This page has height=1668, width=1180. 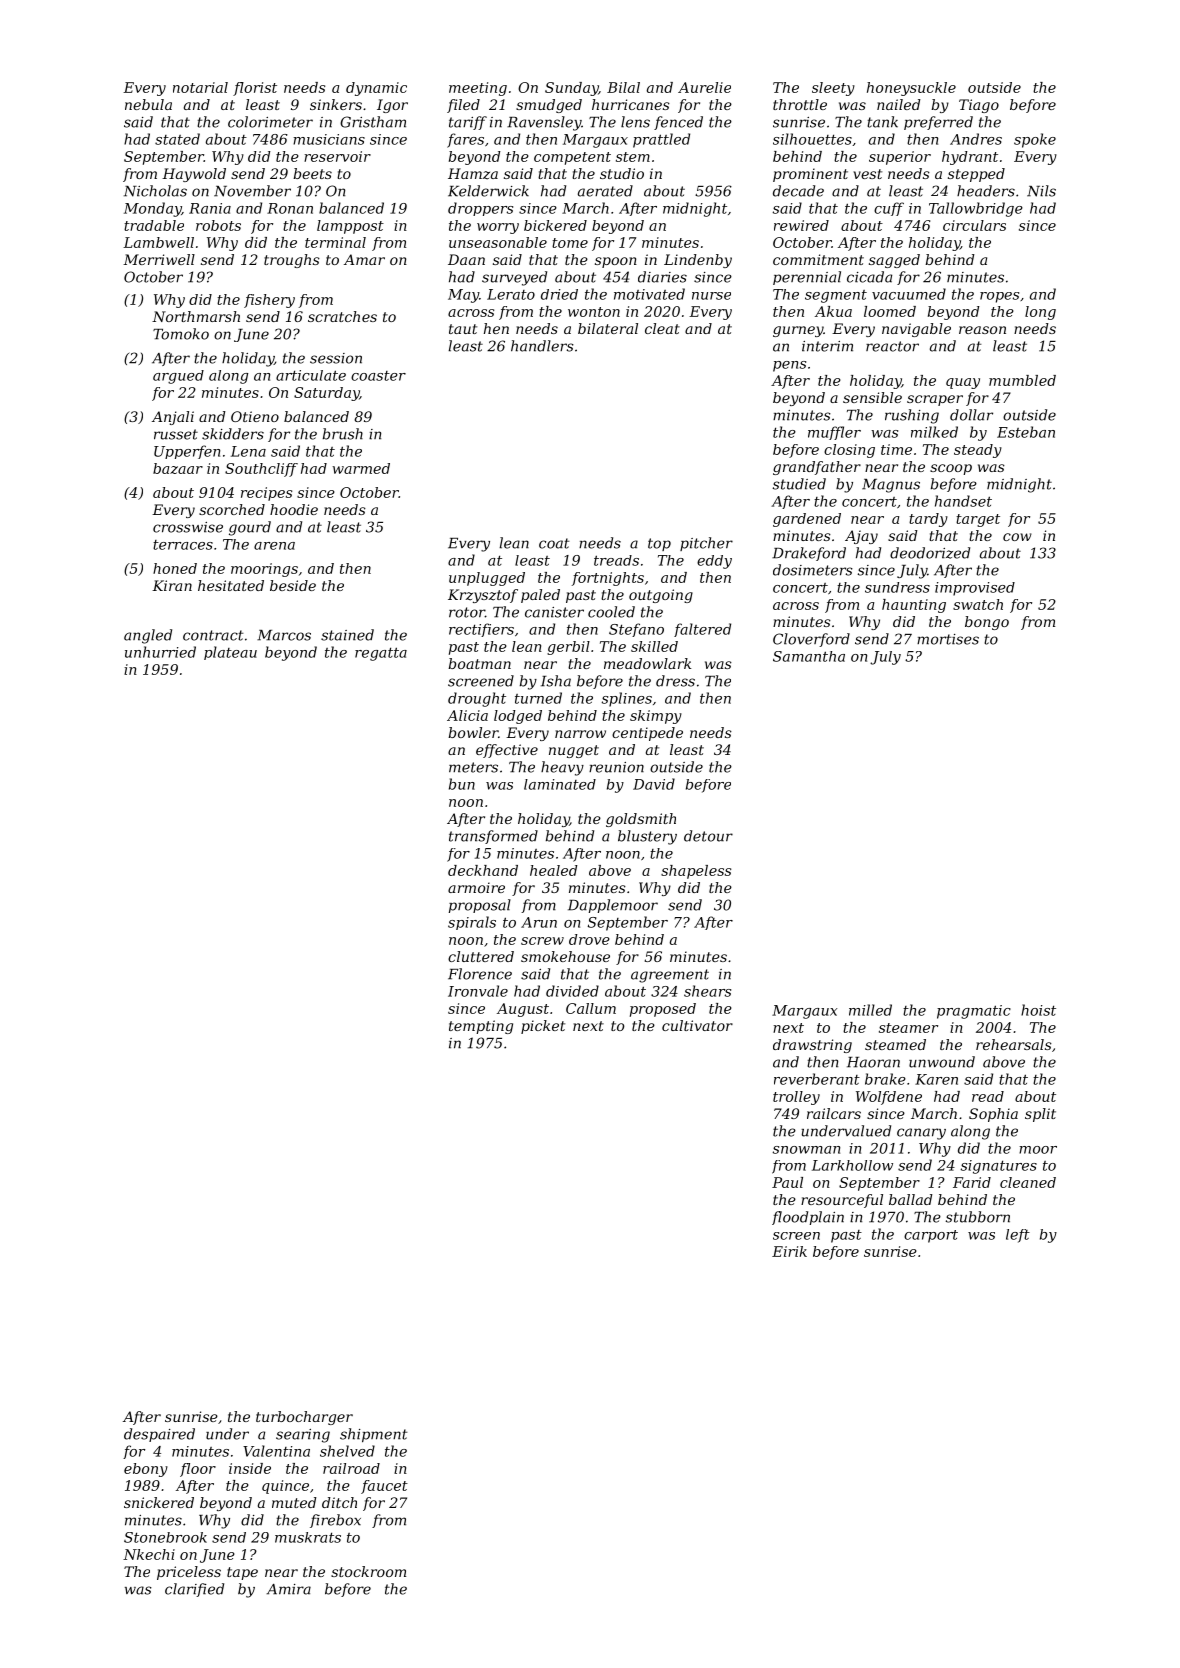 What do you see at coordinates (542, 346) in the page?
I see `handlers` at bounding box center [542, 346].
